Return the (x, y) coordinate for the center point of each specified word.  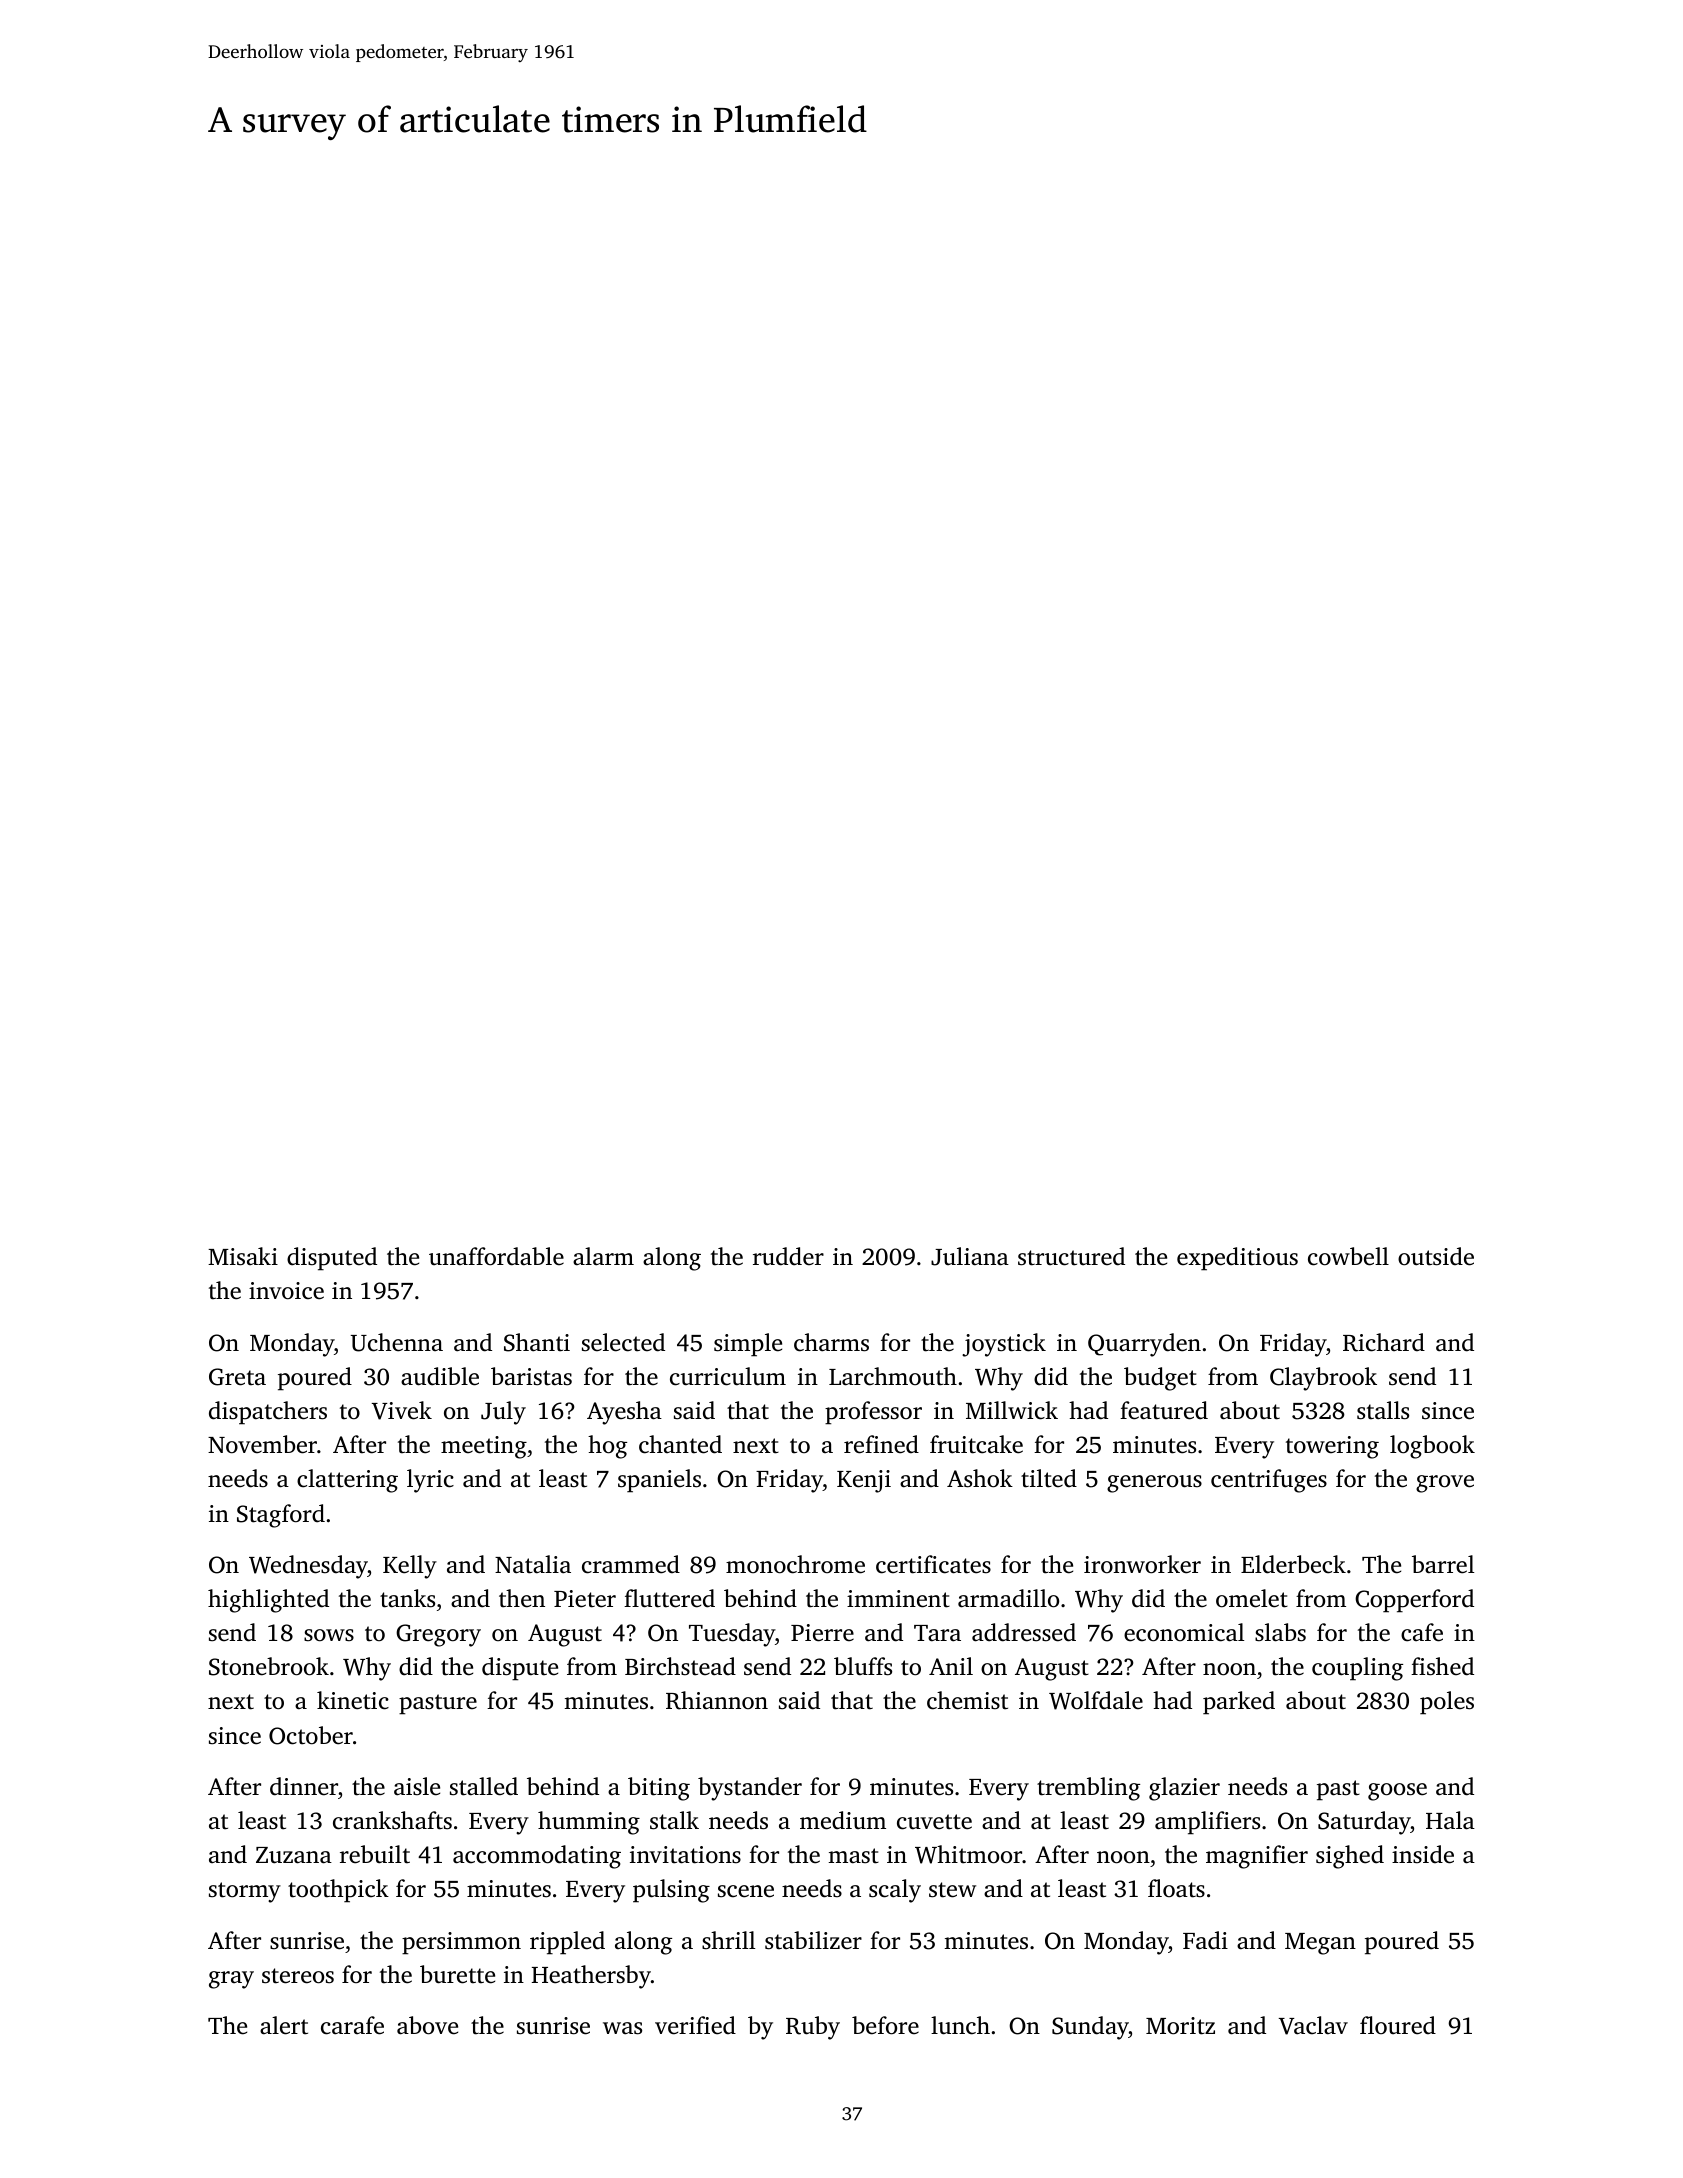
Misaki (243, 1256)
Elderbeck (1293, 1564)
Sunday (1090, 2028)
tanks (407, 1598)
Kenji (864, 1481)
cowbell (1348, 1256)
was (622, 2028)
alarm (603, 1256)
